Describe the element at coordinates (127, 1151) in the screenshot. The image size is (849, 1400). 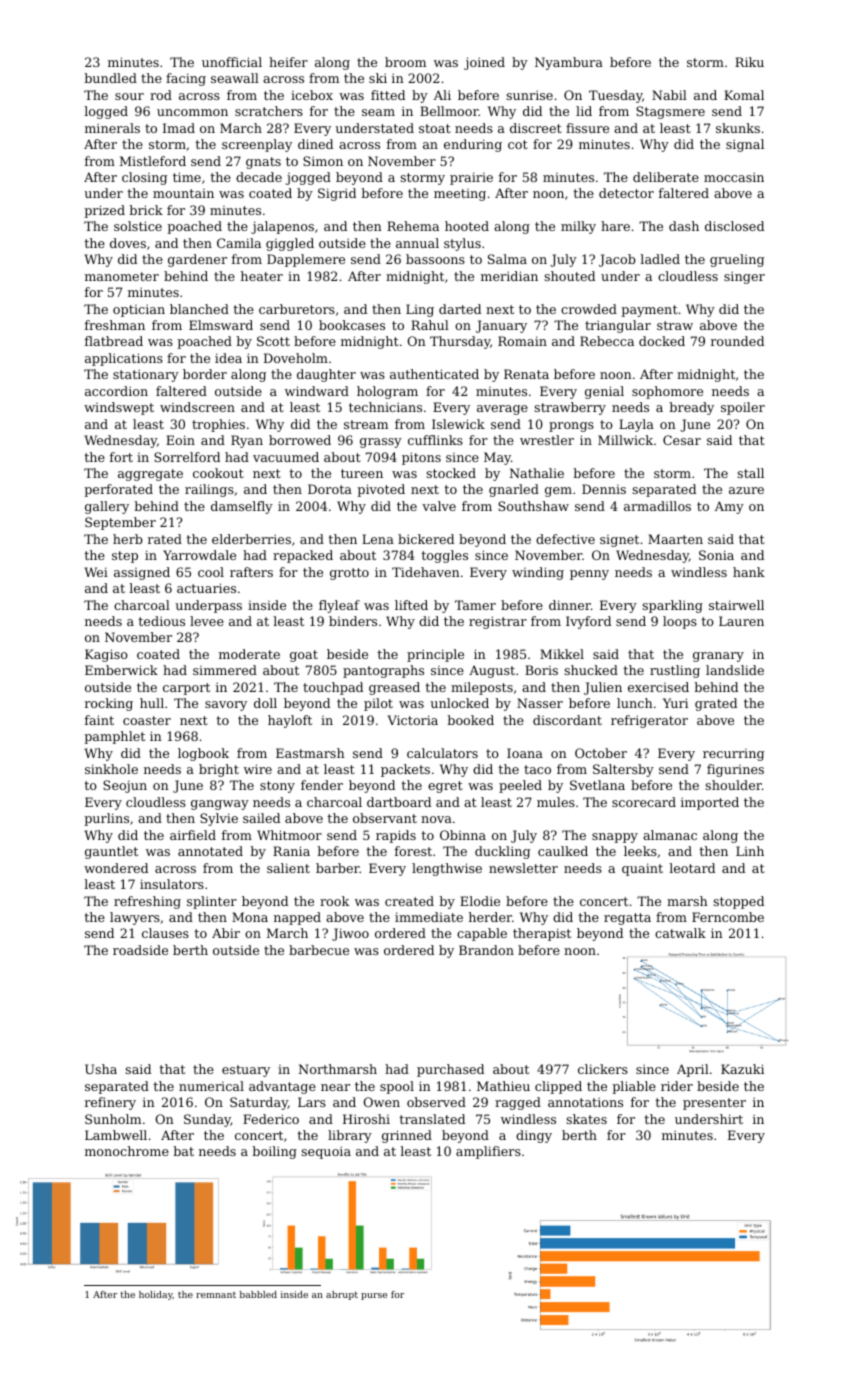
I see `monochrome` at that location.
